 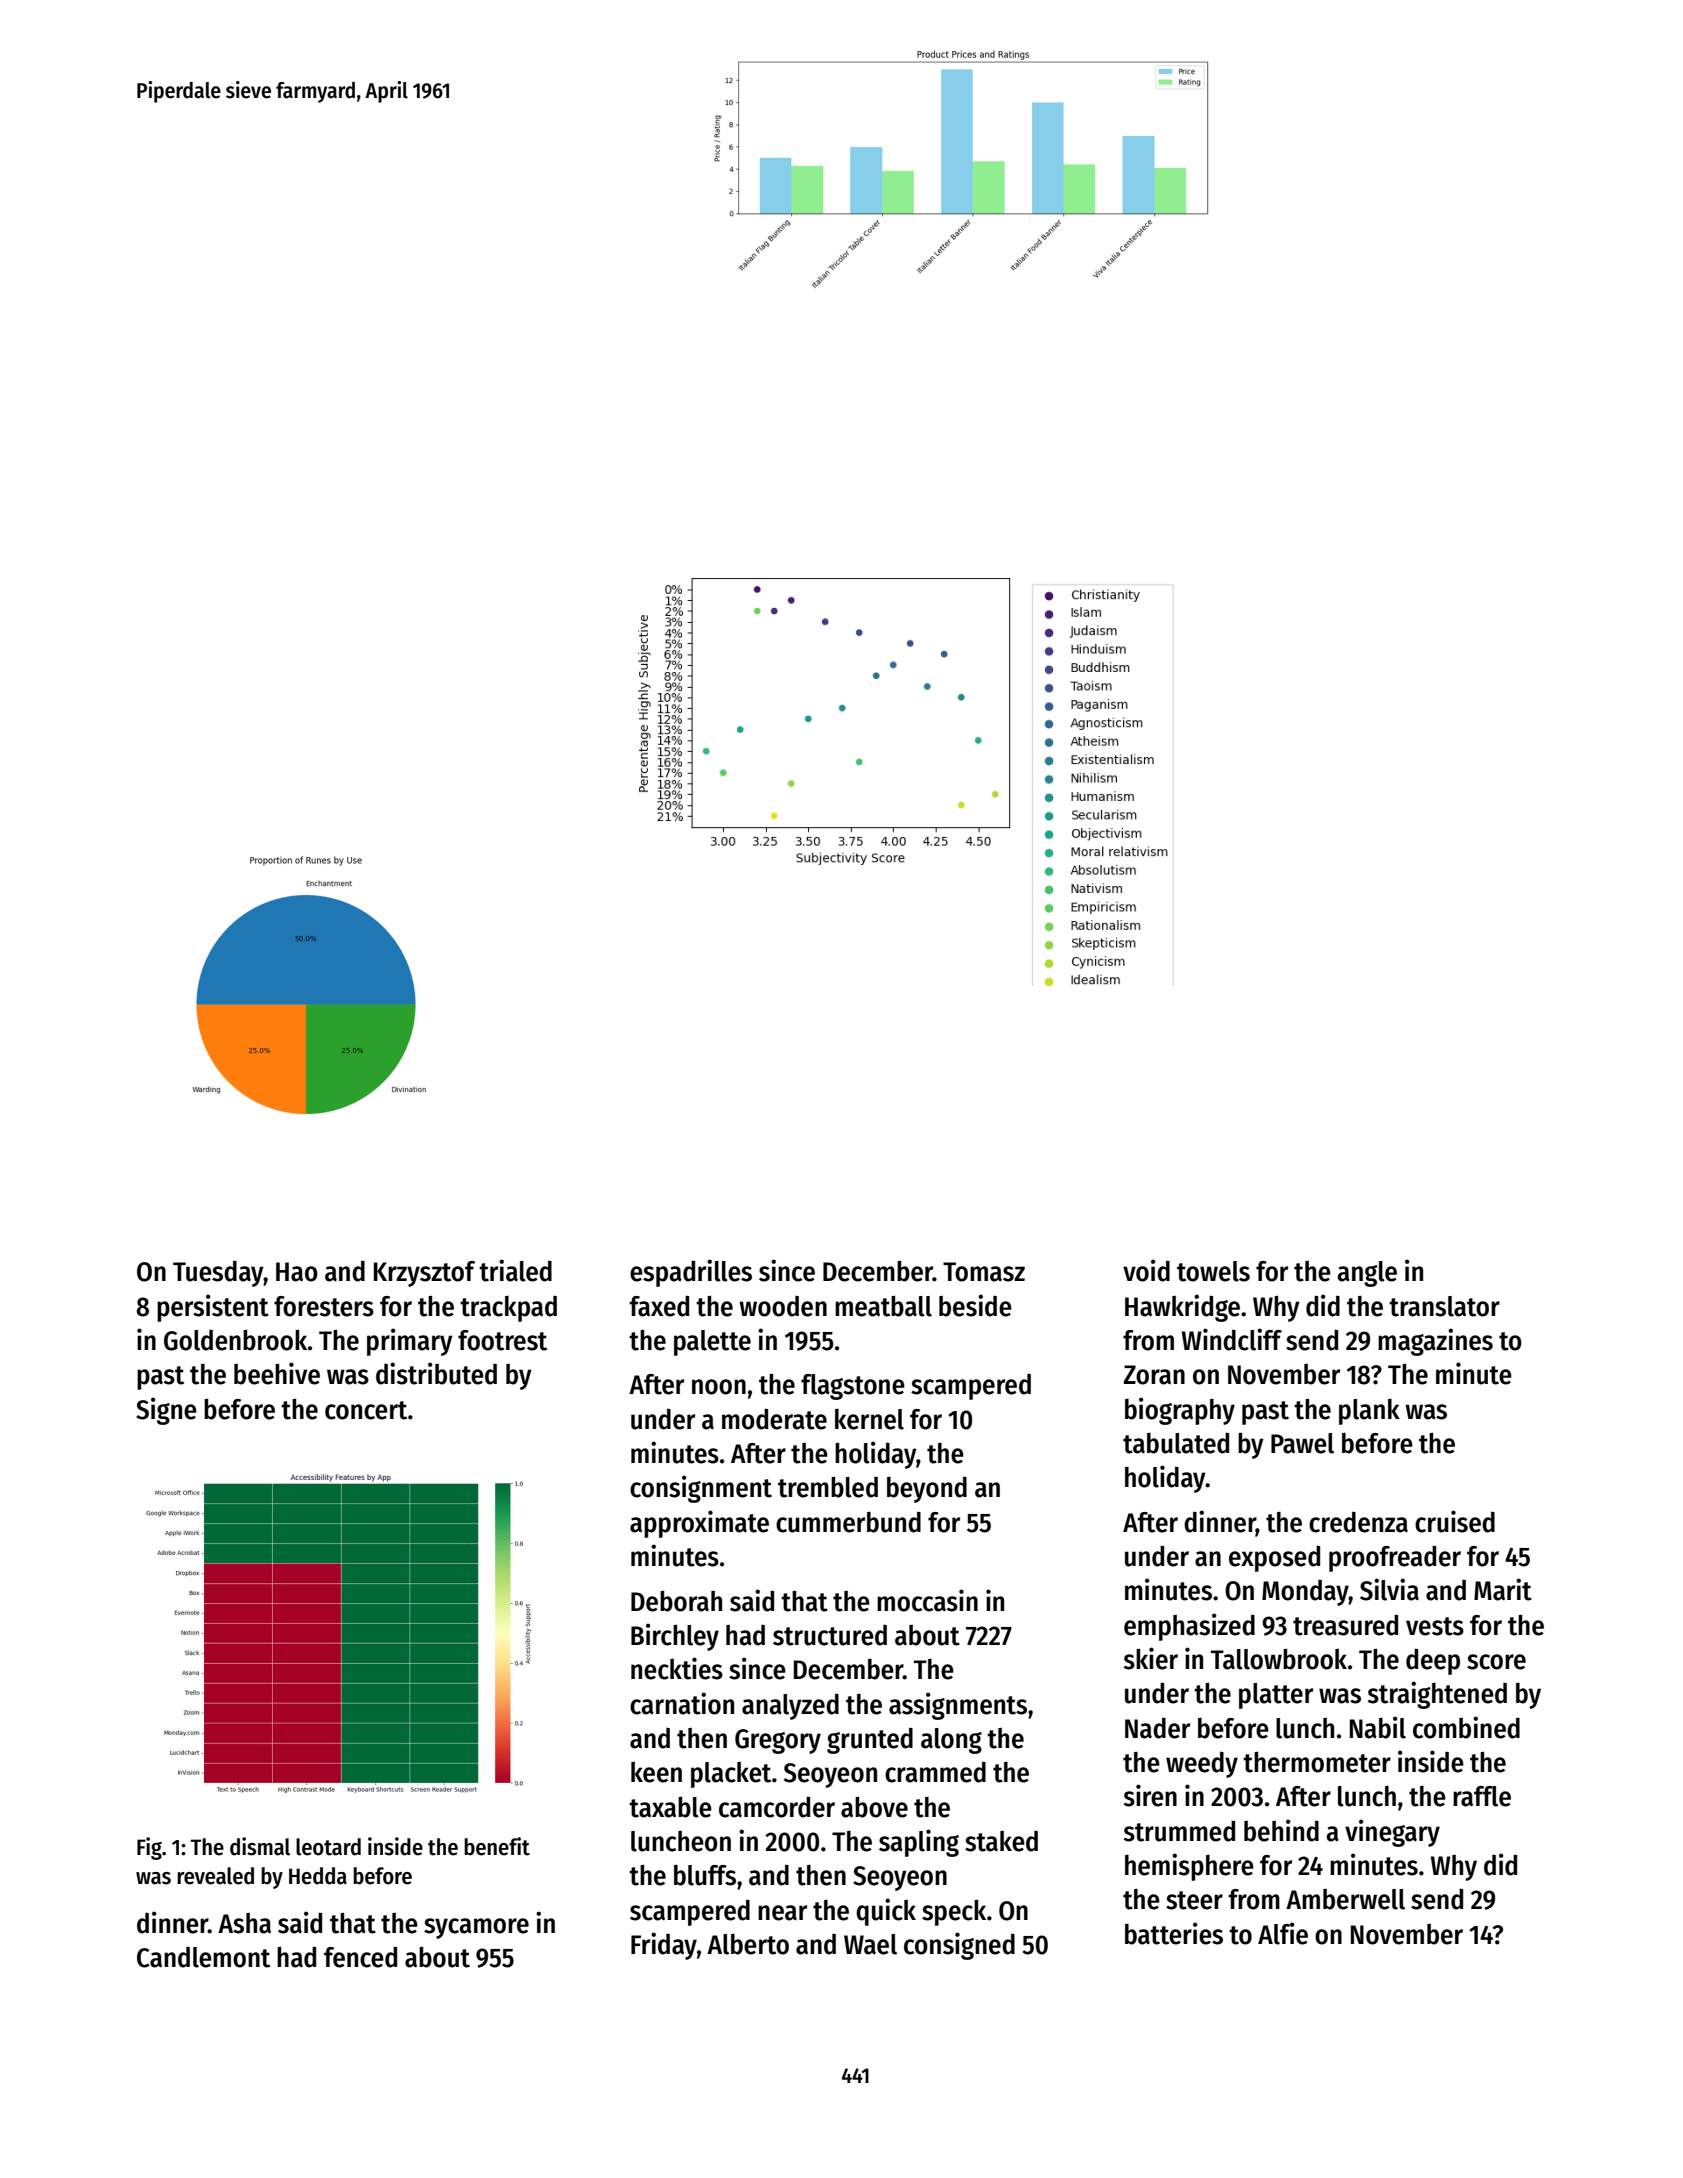 What do you see at coordinates (927, 1489) in the screenshot?
I see `beyond` at bounding box center [927, 1489].
